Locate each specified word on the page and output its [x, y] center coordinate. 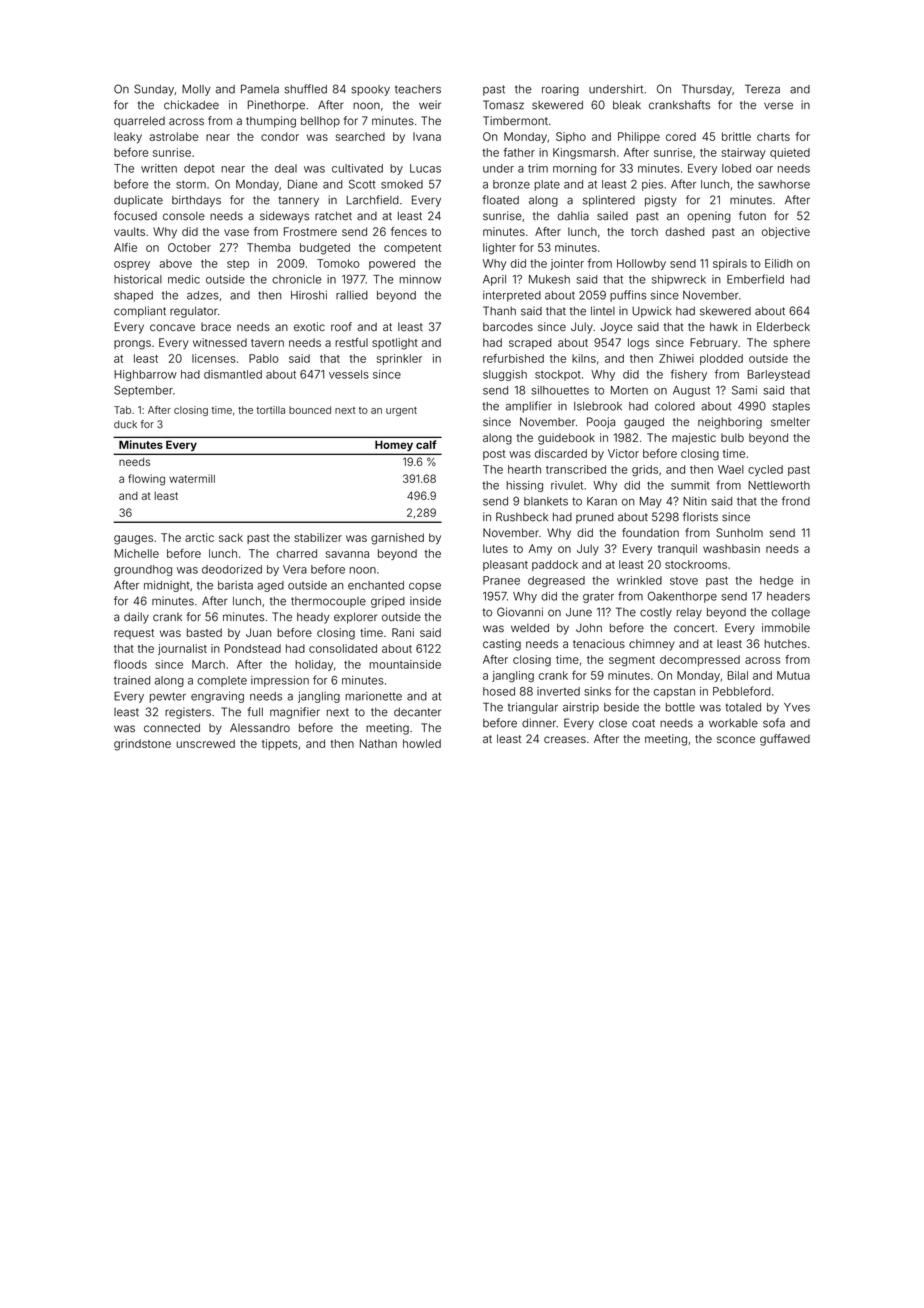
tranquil [677, 549]
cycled [765, 470]
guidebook [566, 439]
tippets [280, 744]
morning [574, 169]
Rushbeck [522, 517]
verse [778, 106]
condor [280, 136]
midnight [167, 586]
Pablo [264, 358]
